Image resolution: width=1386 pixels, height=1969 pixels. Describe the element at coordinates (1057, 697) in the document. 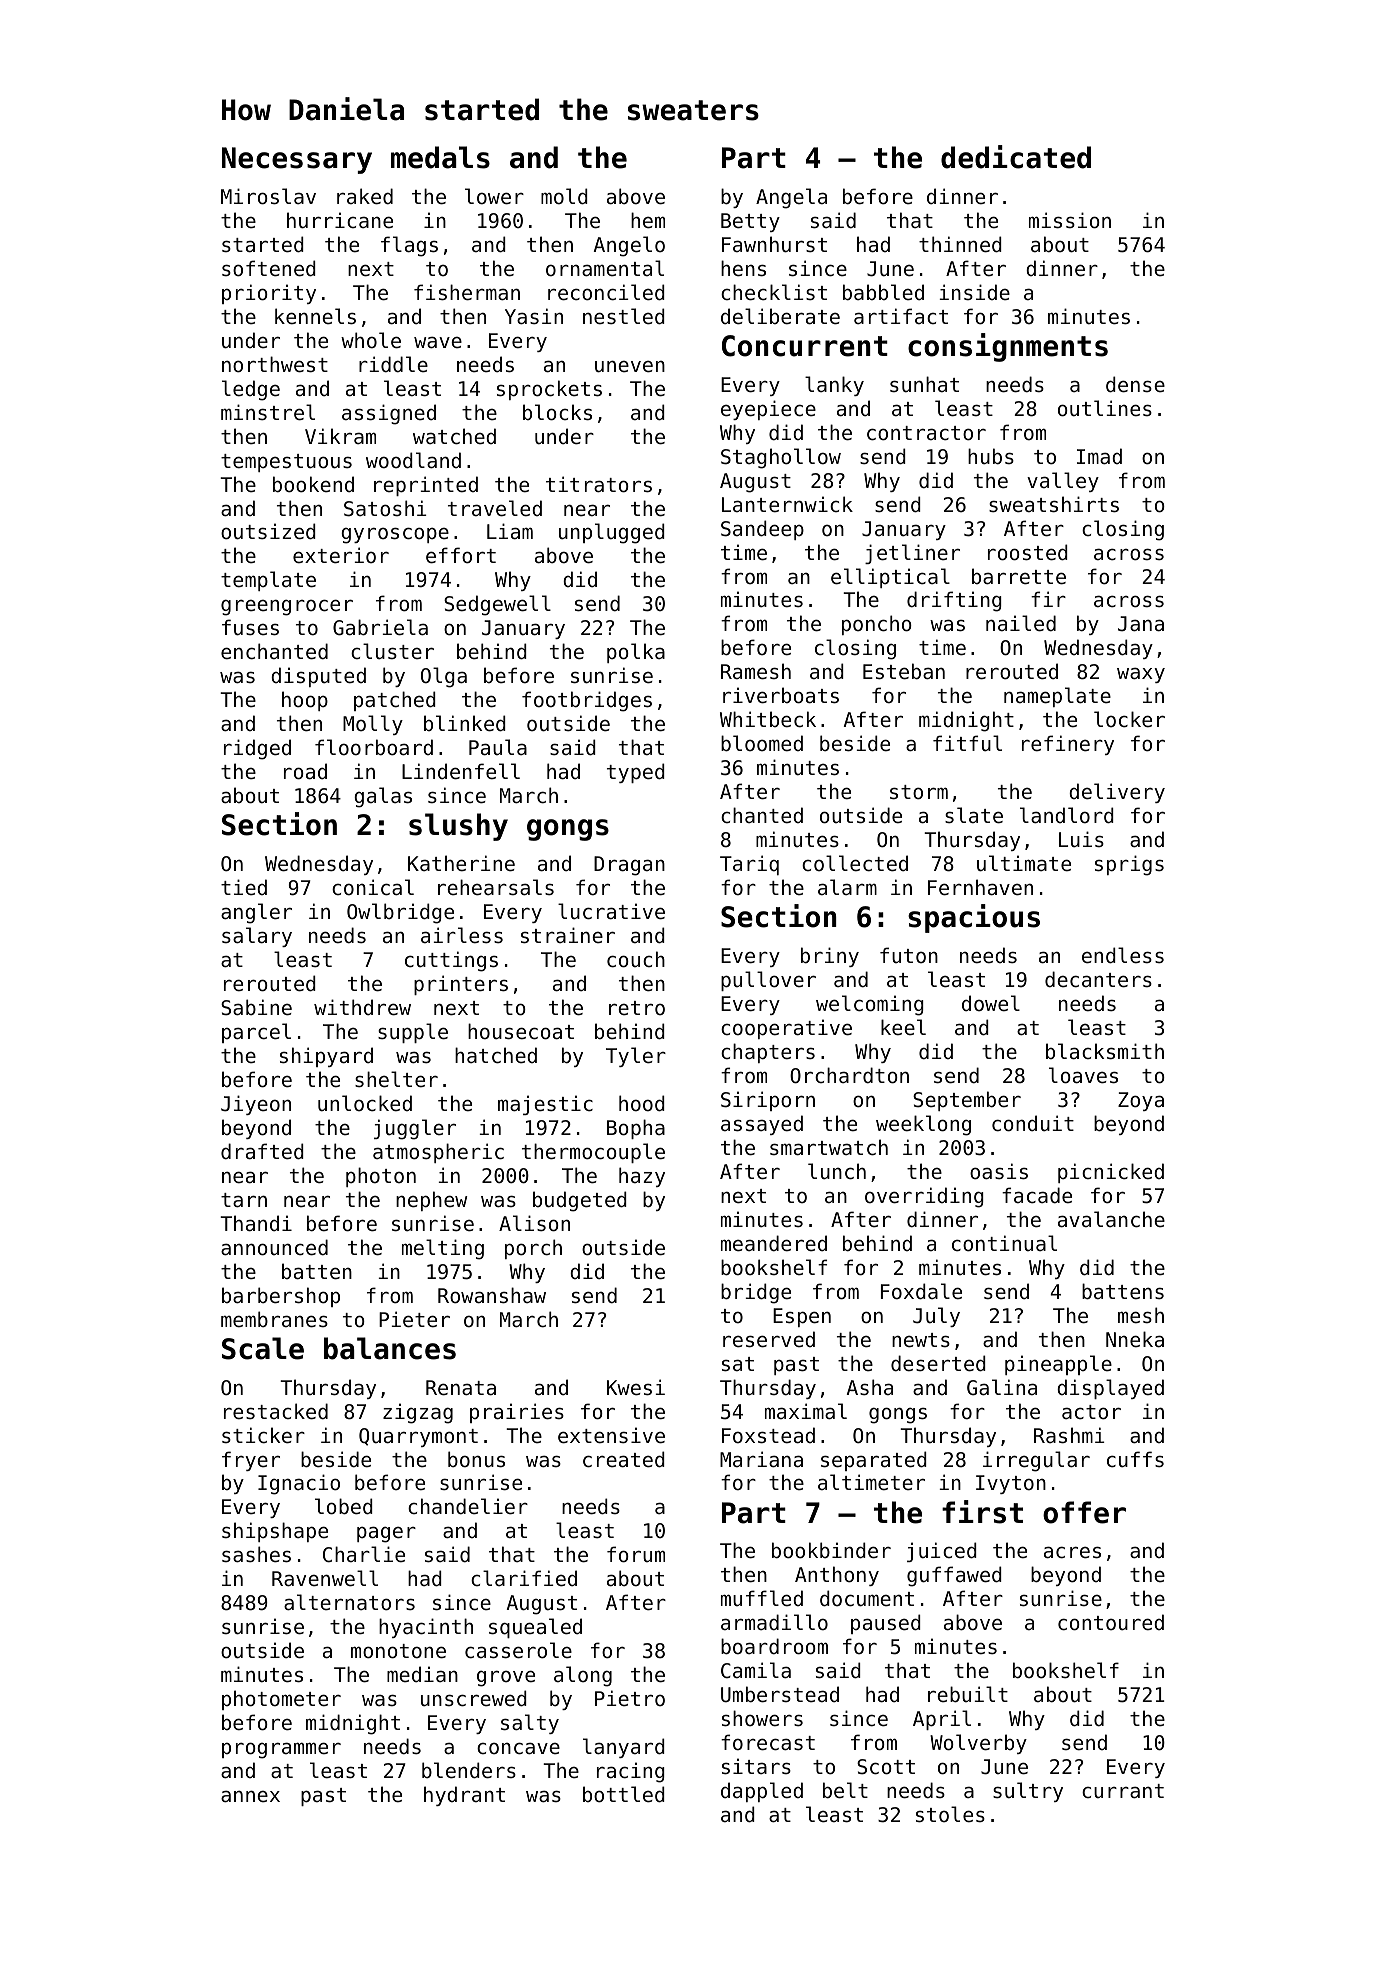

I see `nameplate` at that location.
